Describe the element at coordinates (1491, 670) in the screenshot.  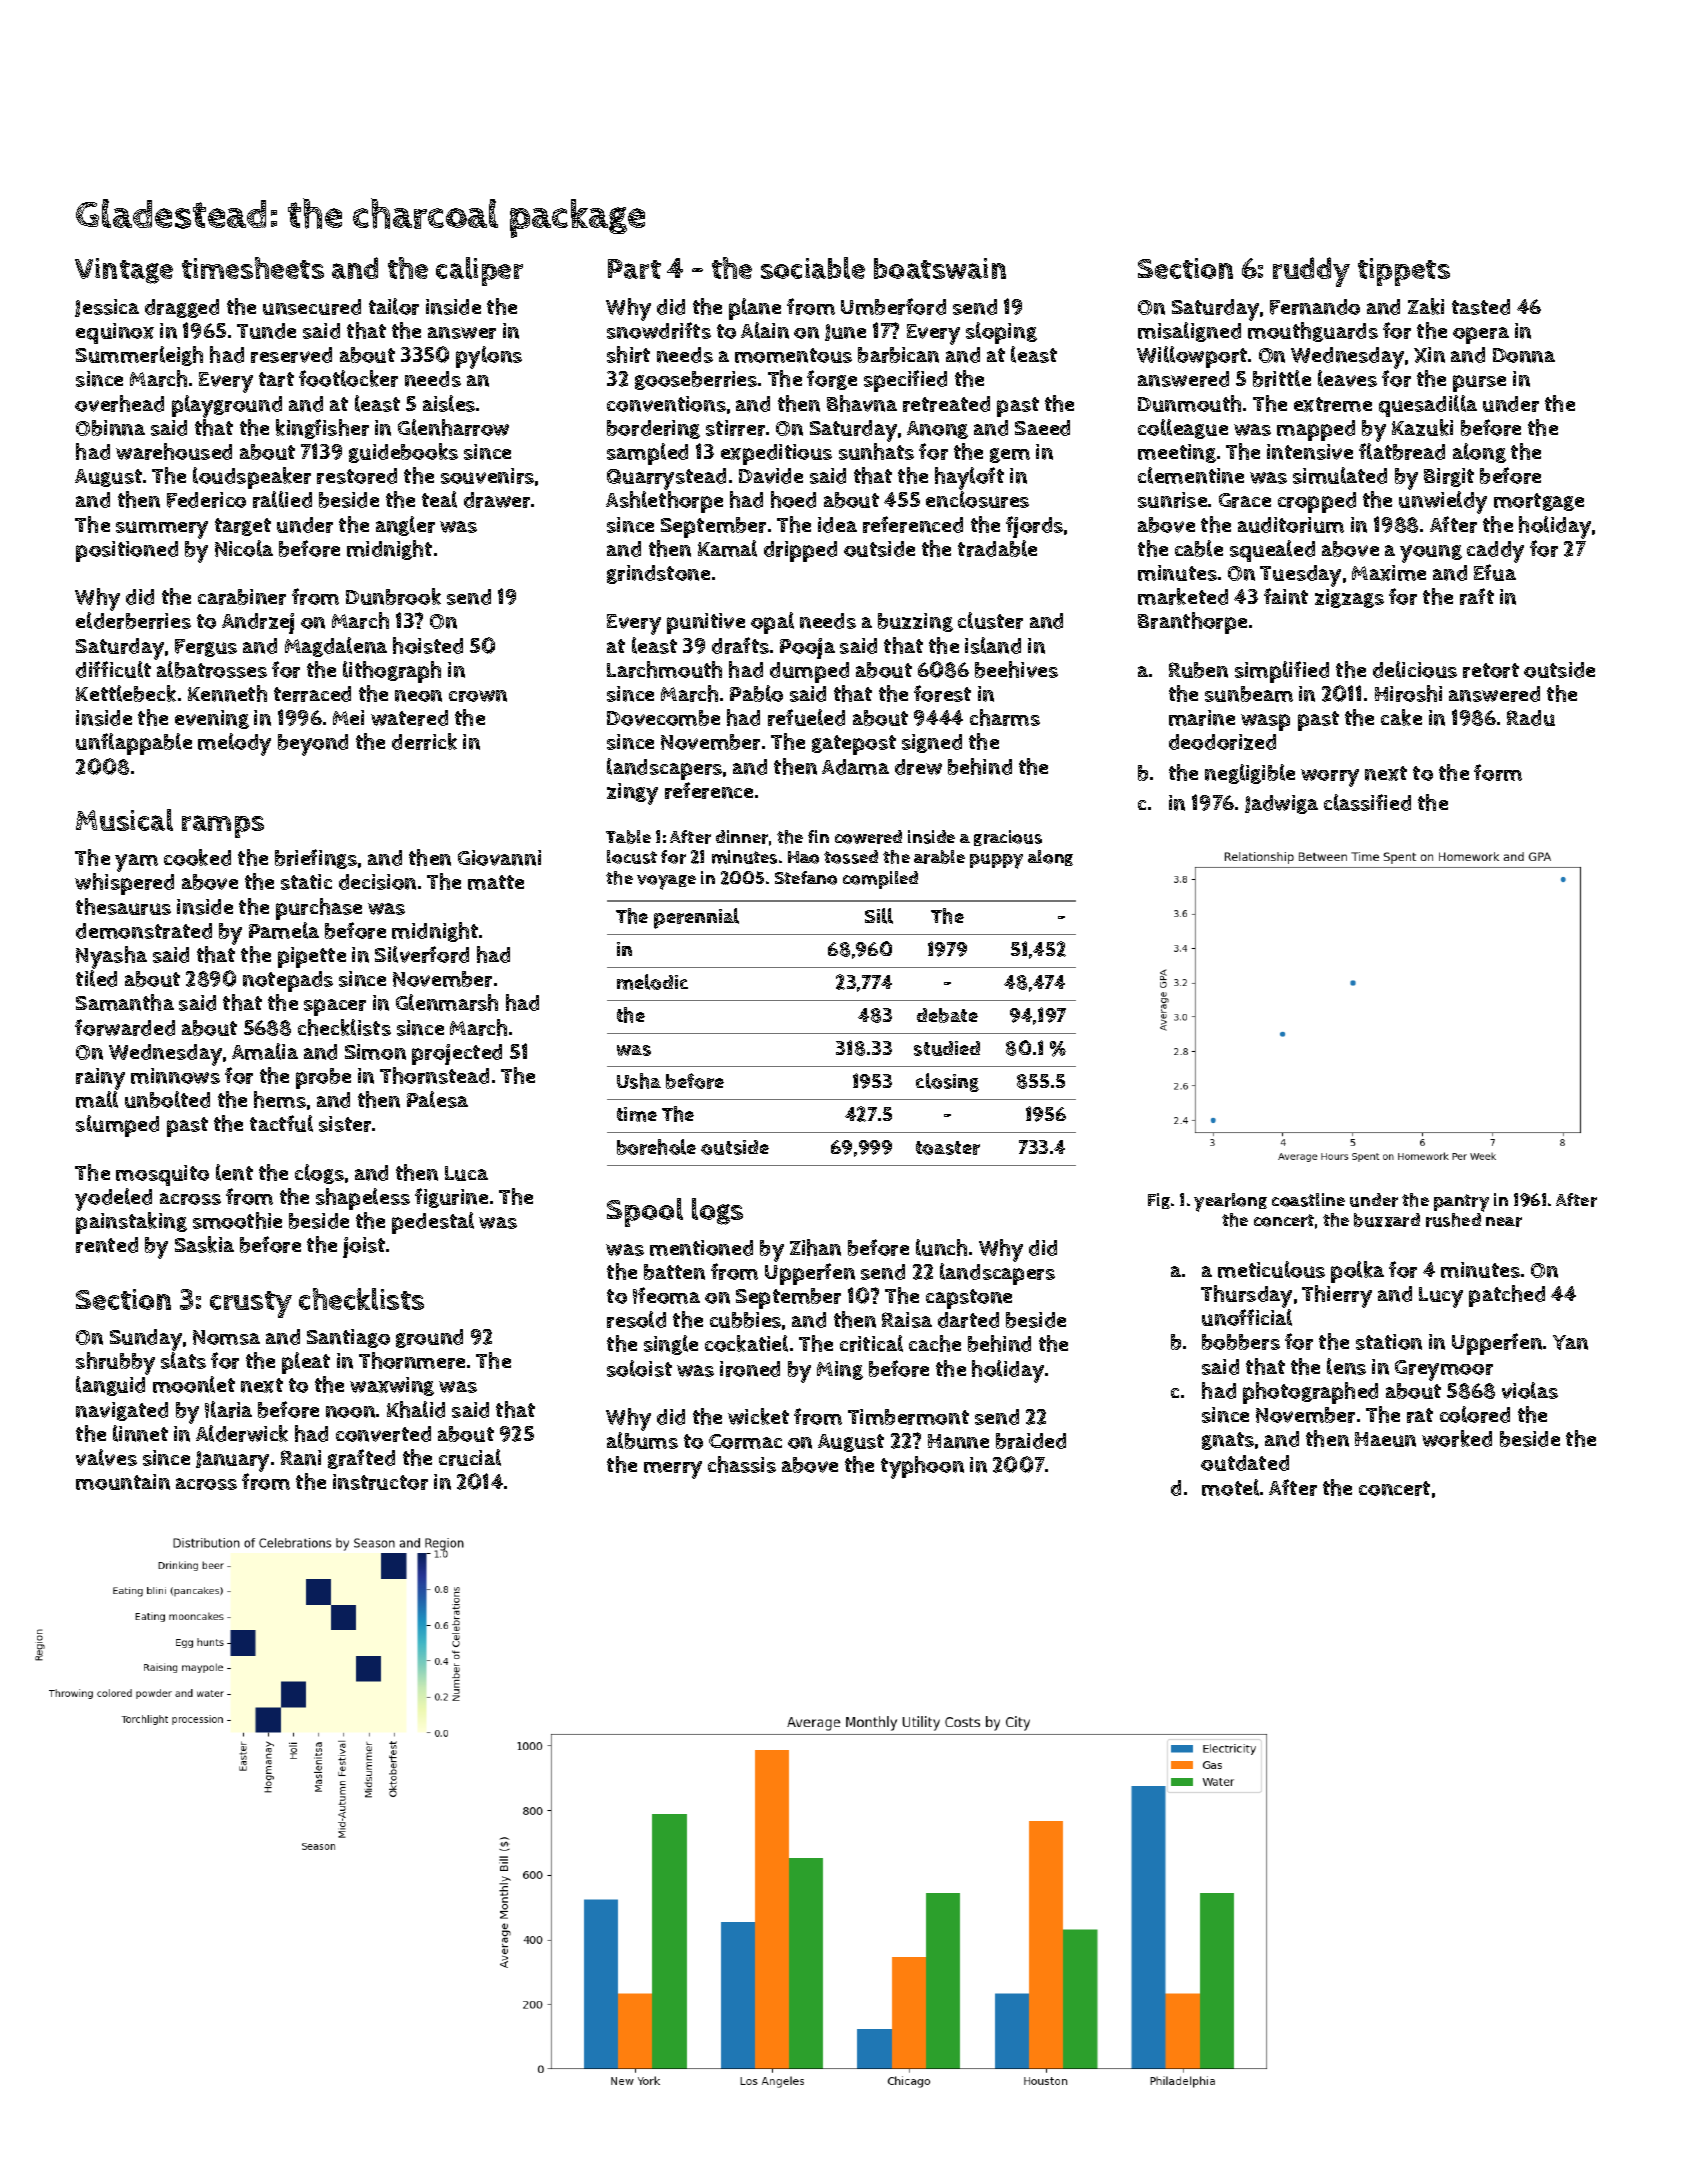
I see `retort` at that location.
